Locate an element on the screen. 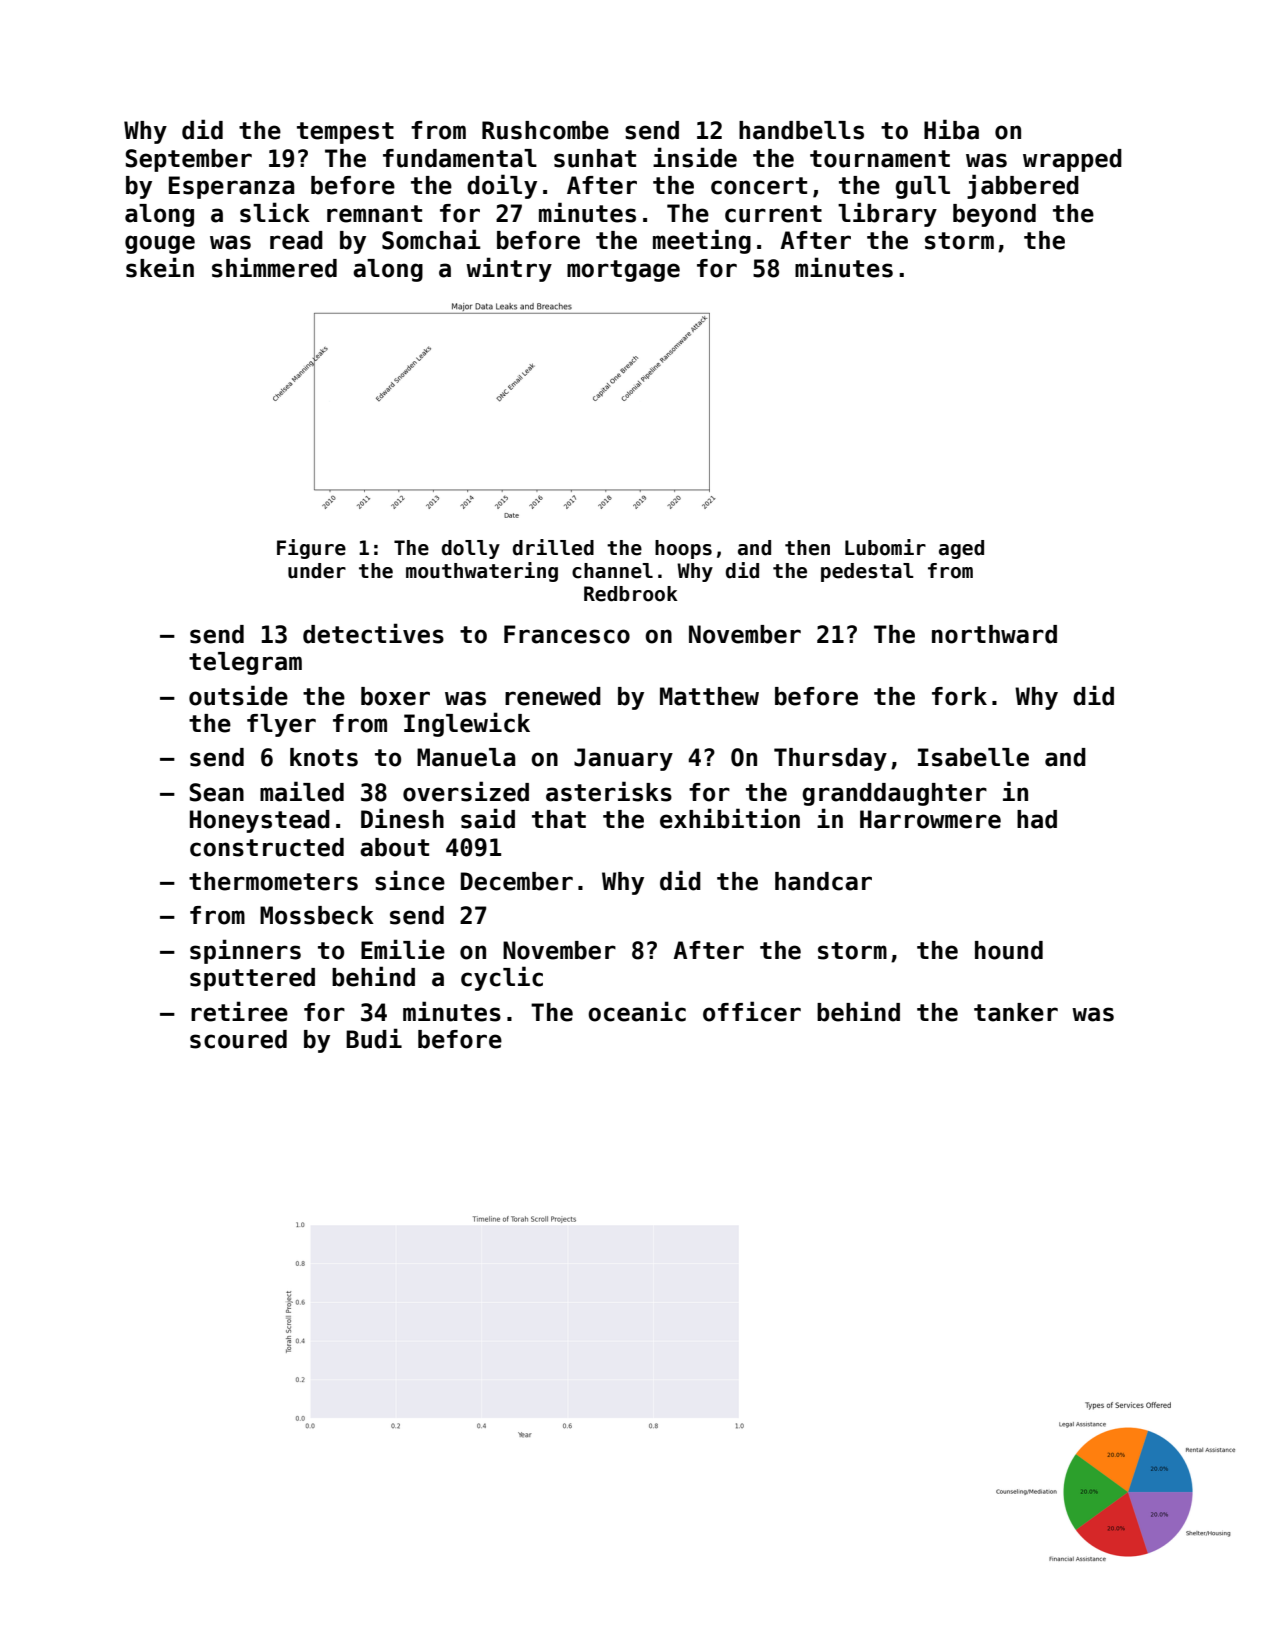 This screenshot has height=1631, width=1261. gouge is located at coordinates (160, 244).
